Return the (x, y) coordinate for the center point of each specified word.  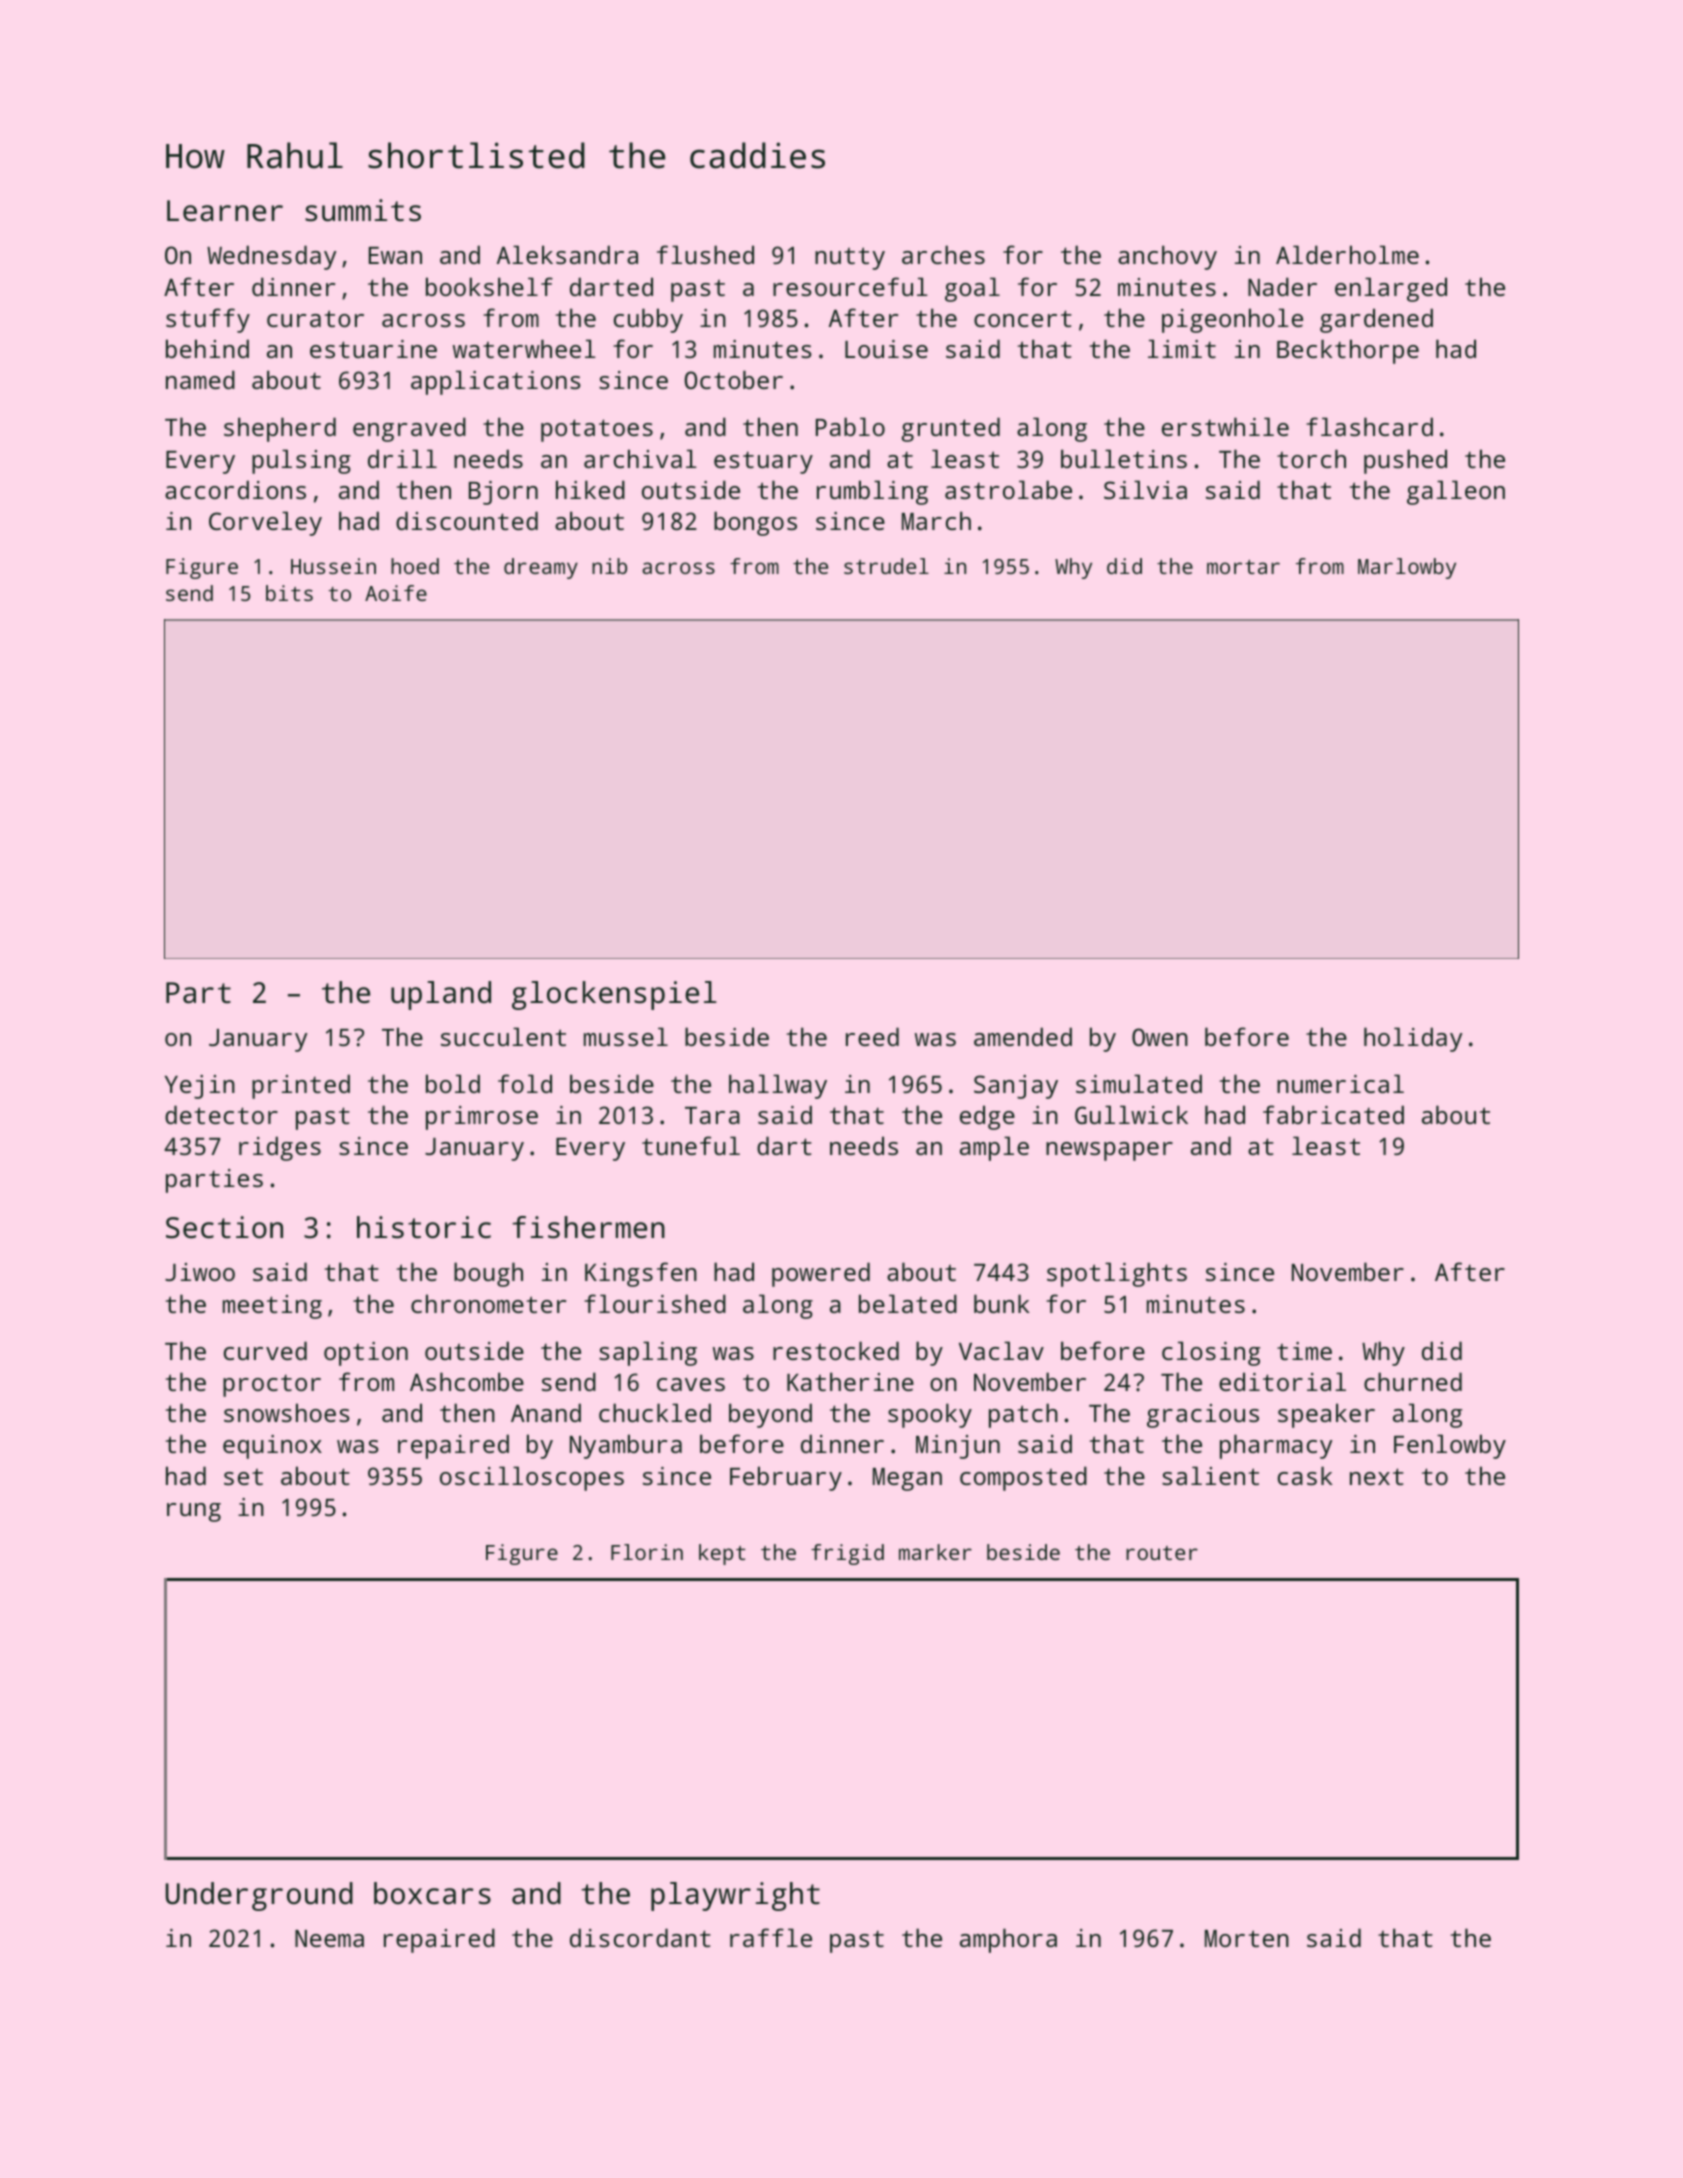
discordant (640, 1937)
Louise (886, 349)
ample (994, 1148)
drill (402, 458)
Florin (647, 1552)
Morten (1247, 1938)
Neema (329, 1938)
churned (1413, 1381)
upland (441, 995)
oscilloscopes (532, 1478)
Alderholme (1347, 254)
